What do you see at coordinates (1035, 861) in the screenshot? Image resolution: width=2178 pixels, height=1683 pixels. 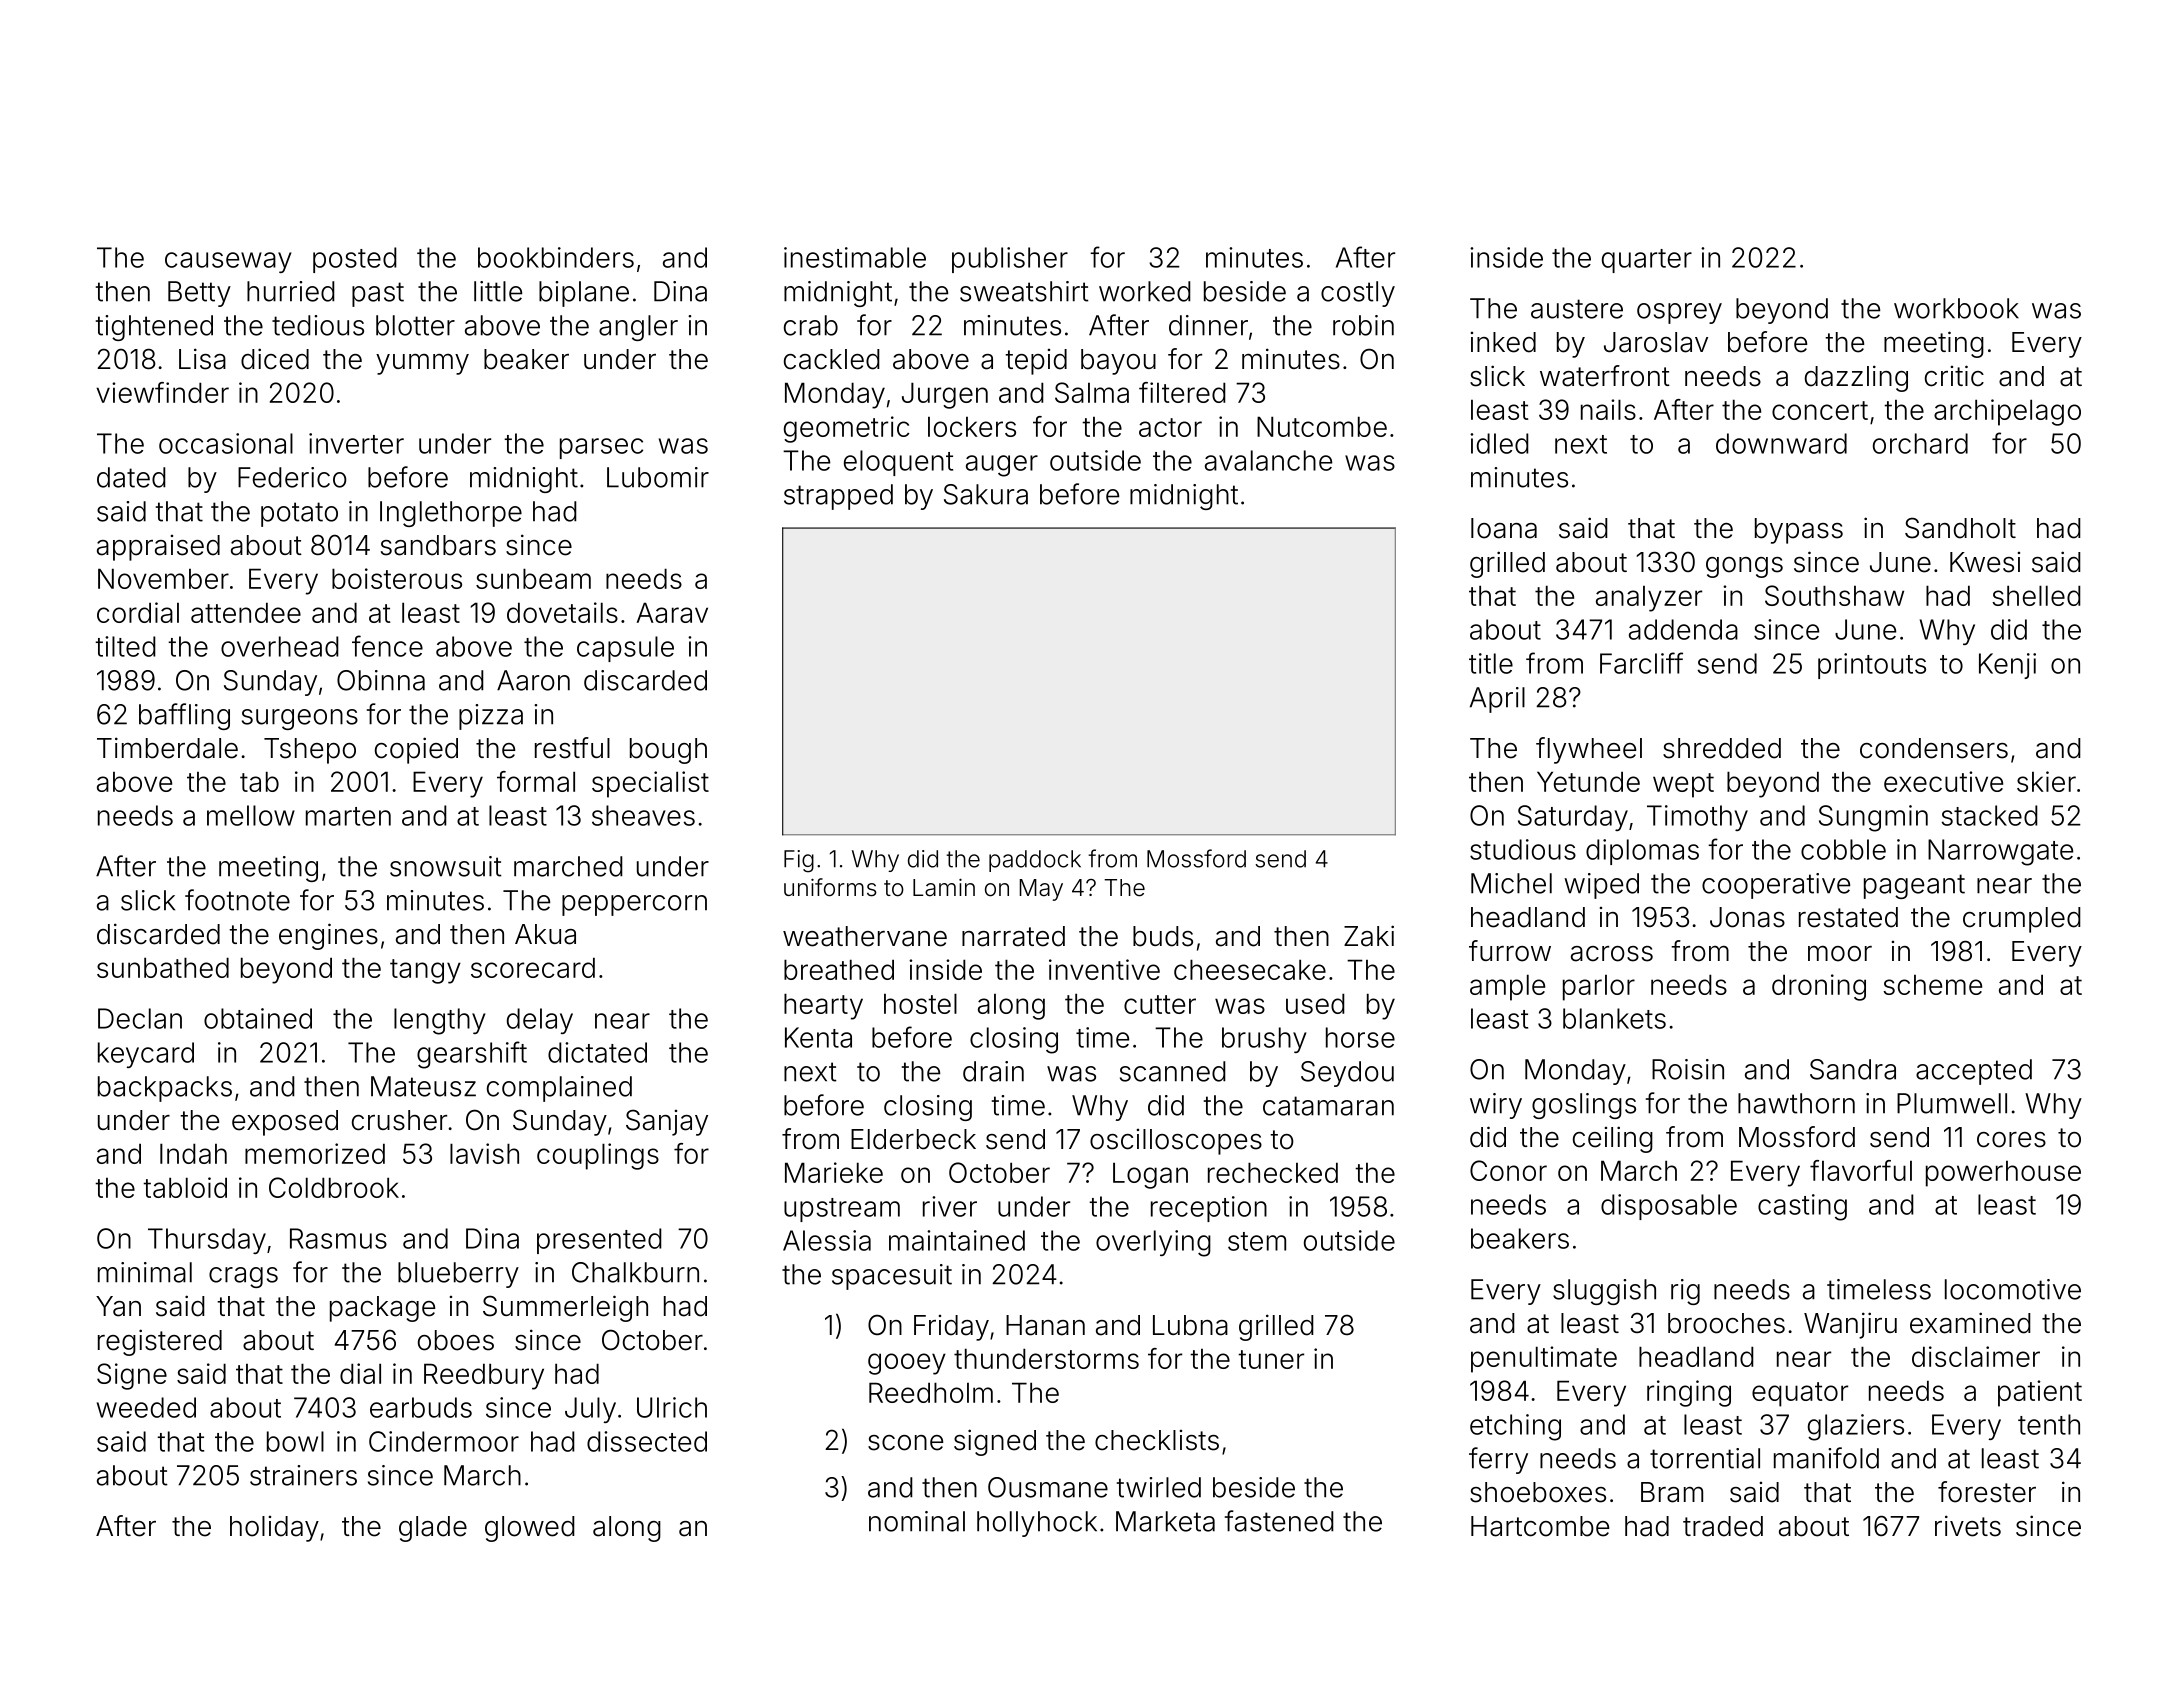 I see `paddock` at bounding box center [1035, 861].
